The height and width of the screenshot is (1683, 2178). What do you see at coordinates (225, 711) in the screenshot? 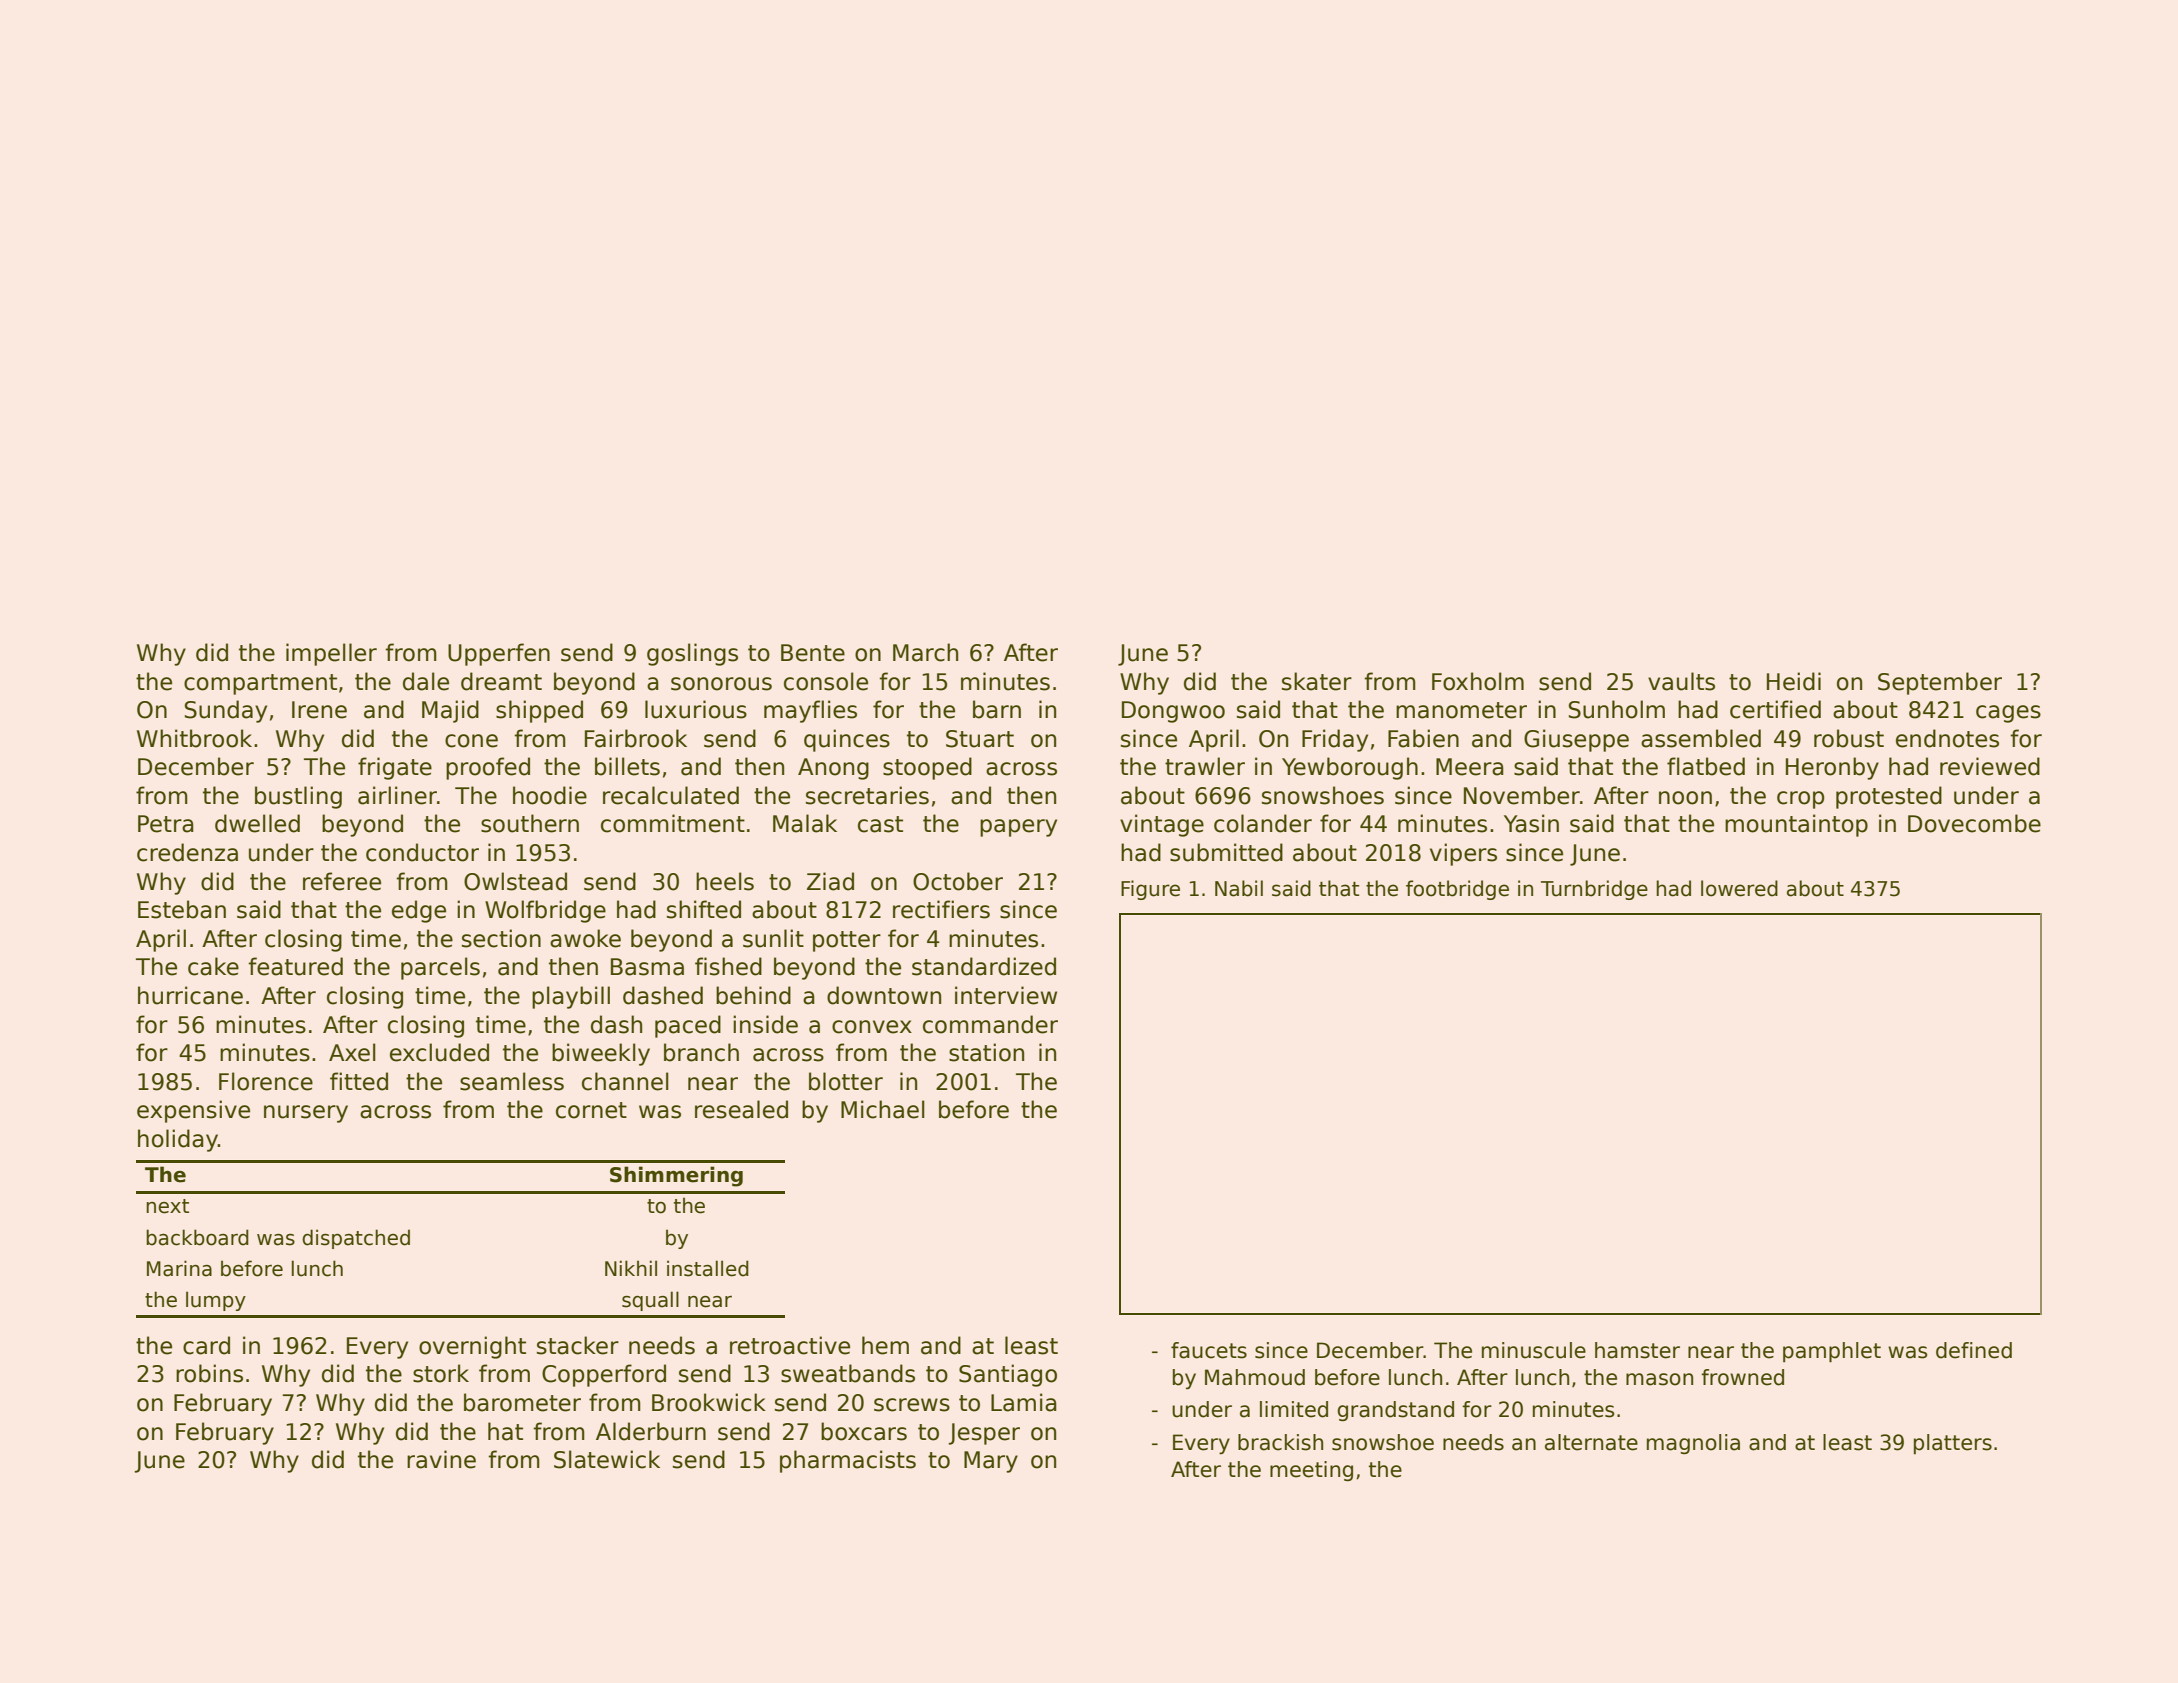
I see `Sunday` at bounding box center [225, 711].
